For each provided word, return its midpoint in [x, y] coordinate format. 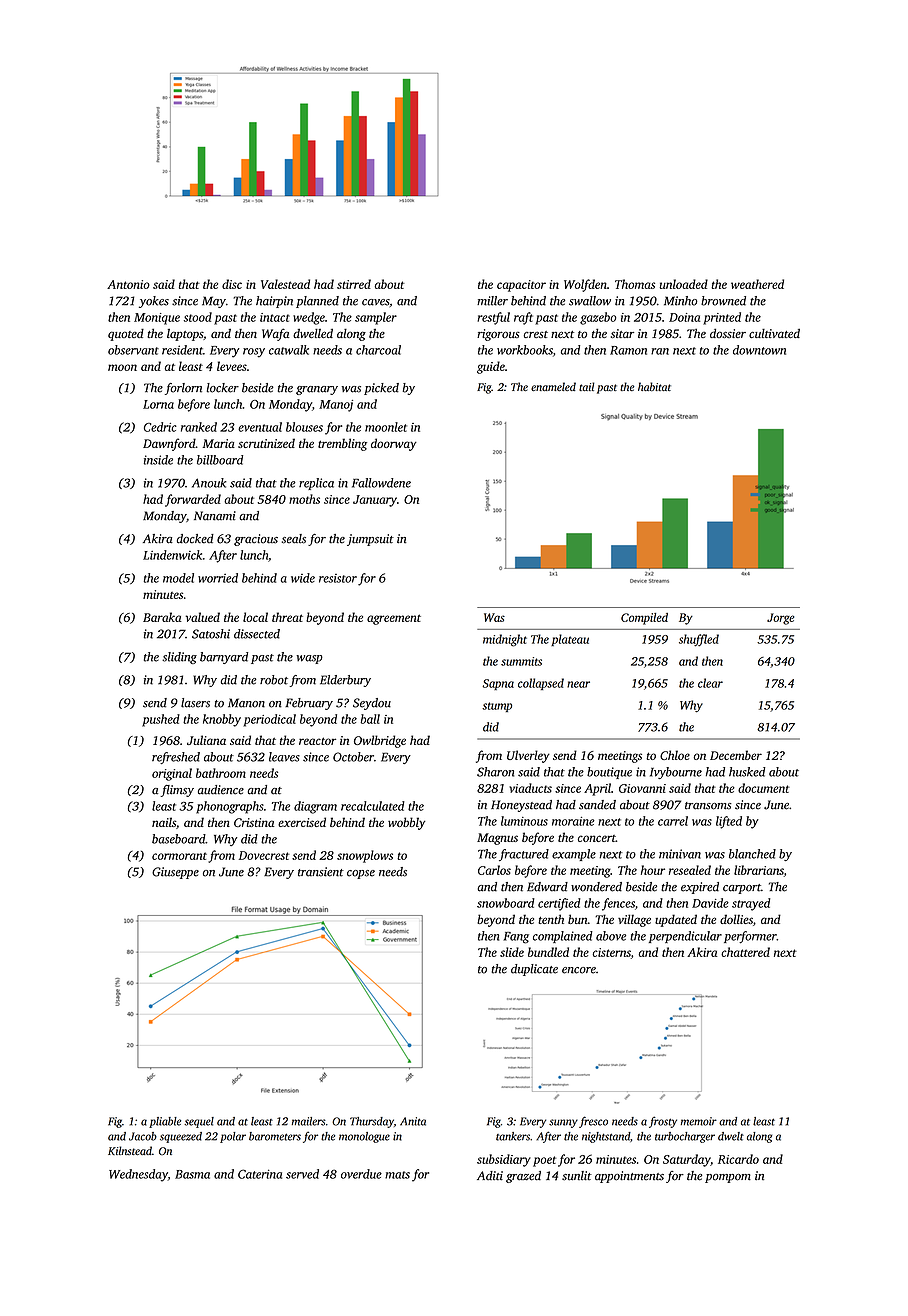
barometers [275, 1136]
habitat [654, 387]
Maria [219, 443]
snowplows [365, 856]
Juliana [206, 740]
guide [491, 367]
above [611, 936]
